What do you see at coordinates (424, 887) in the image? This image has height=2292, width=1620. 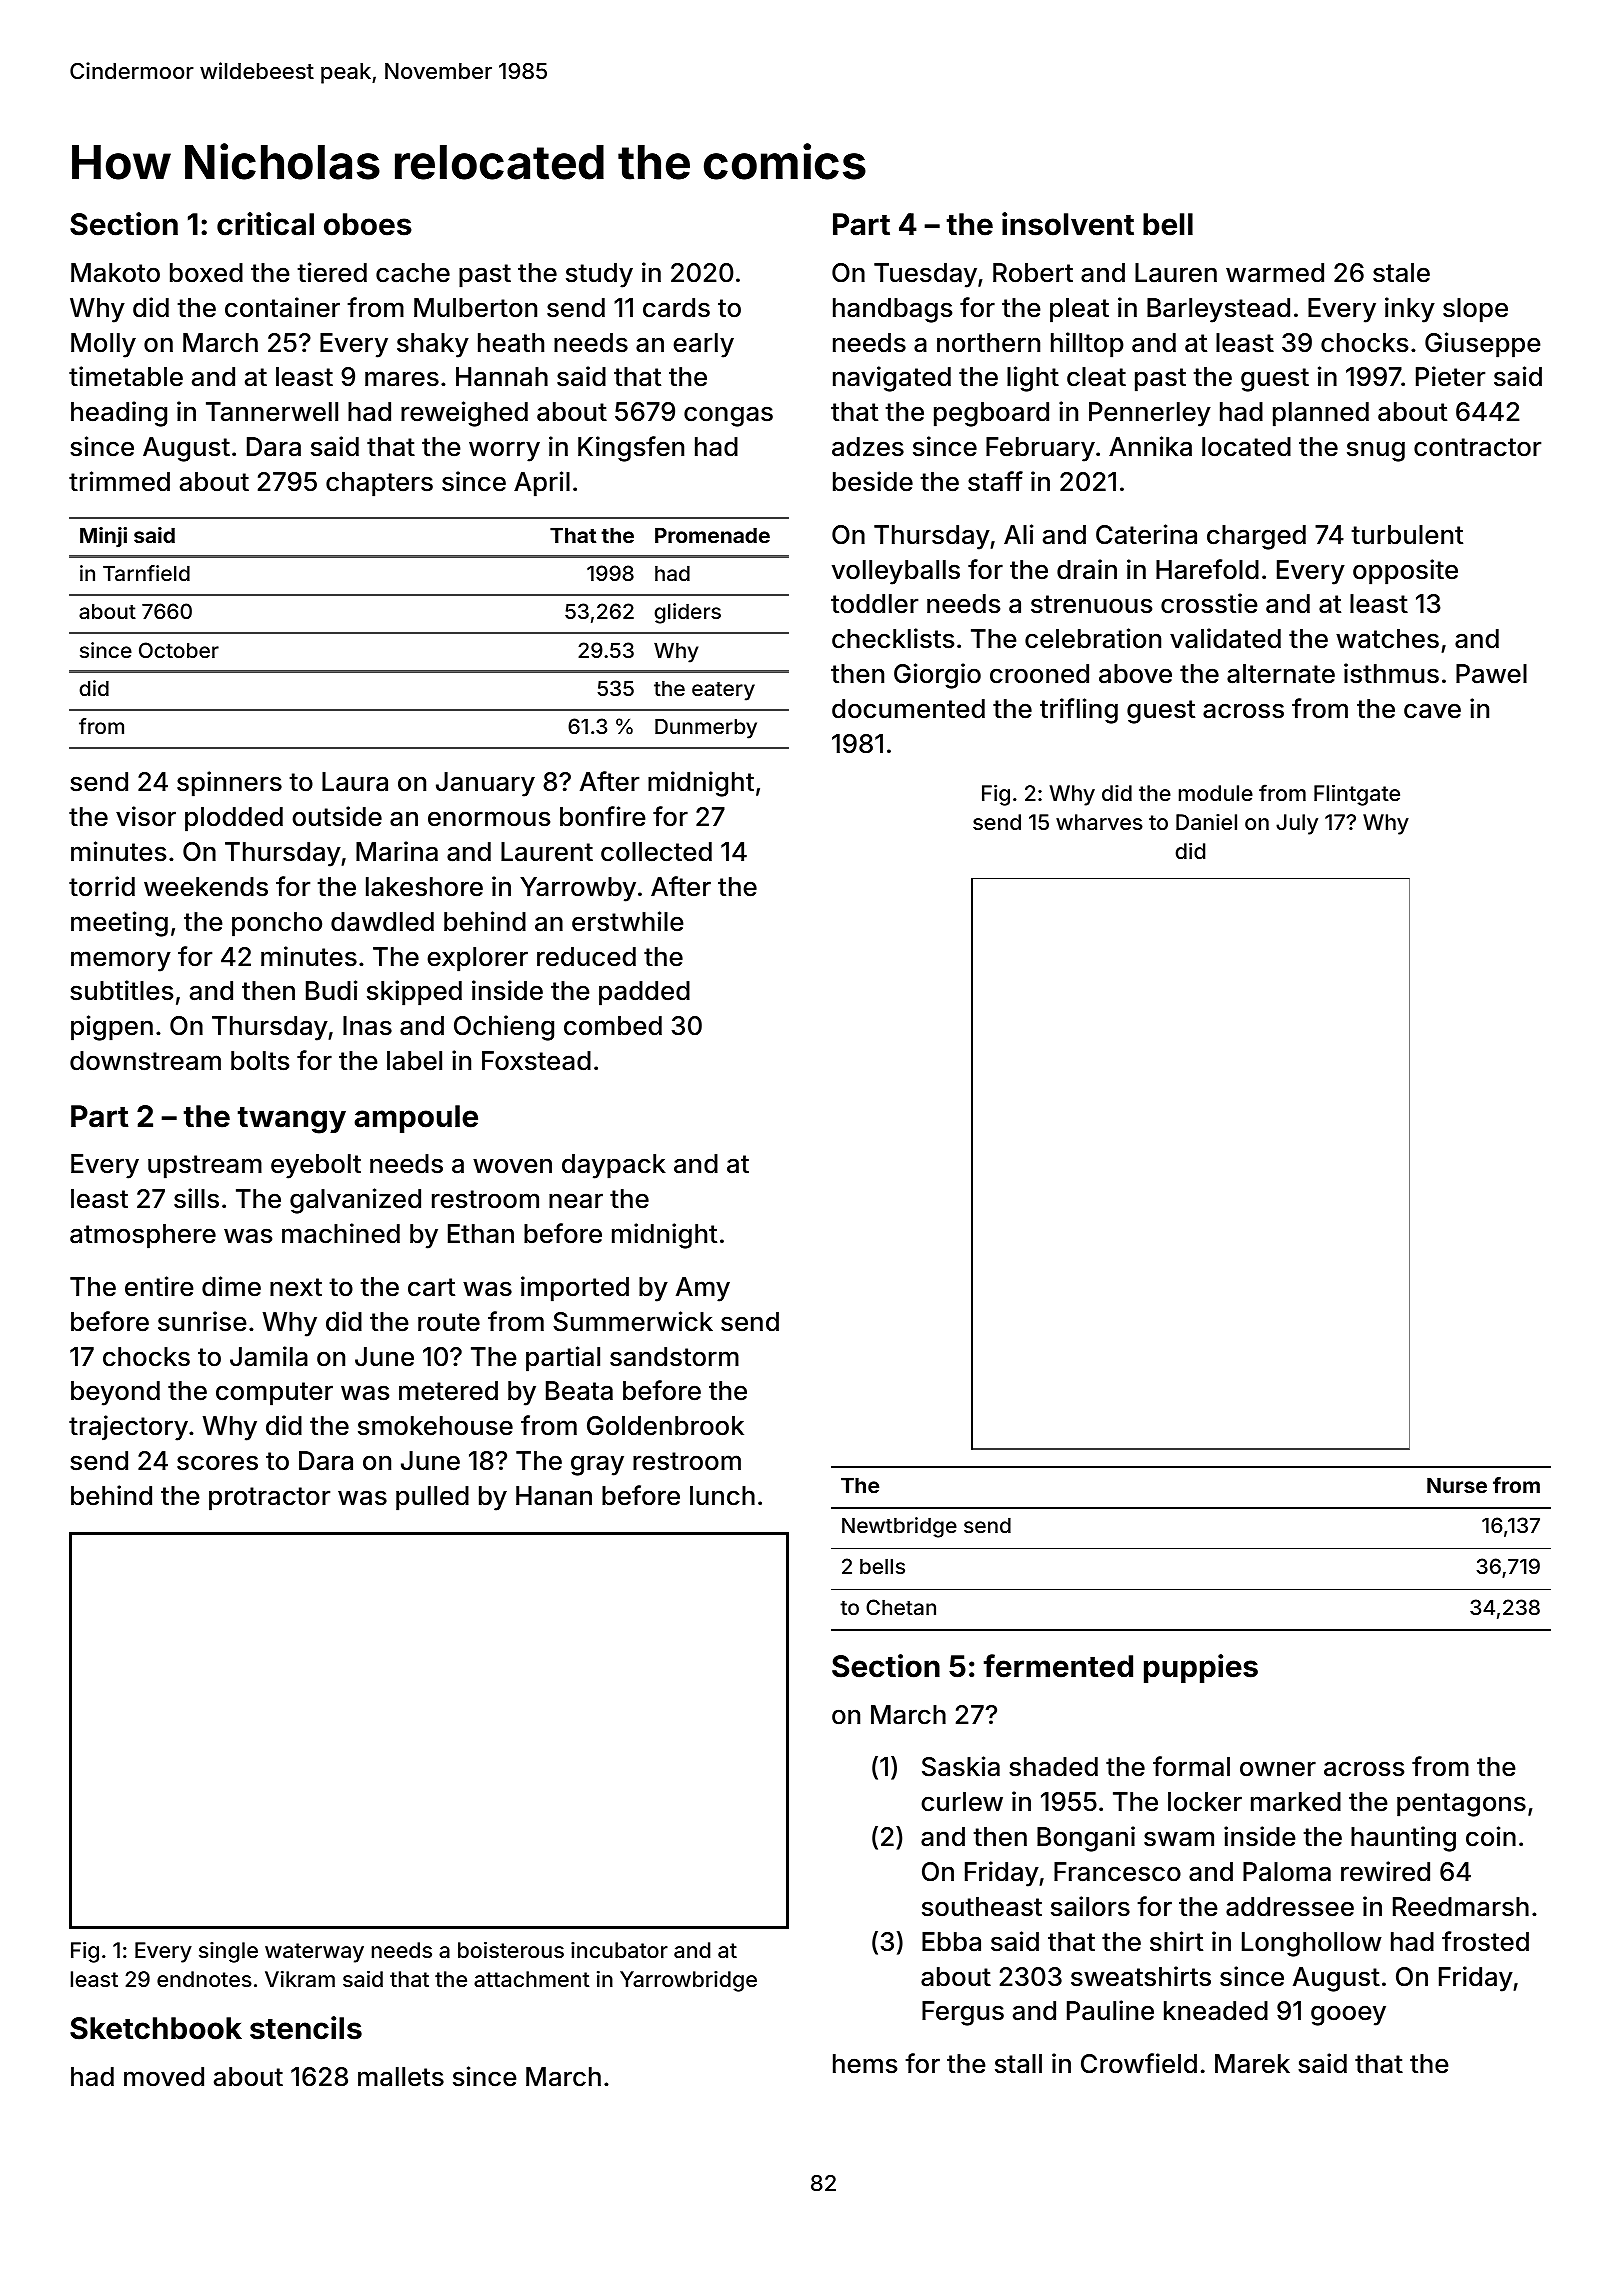 I see `lakeshore` at bounding box center [424, 887].
